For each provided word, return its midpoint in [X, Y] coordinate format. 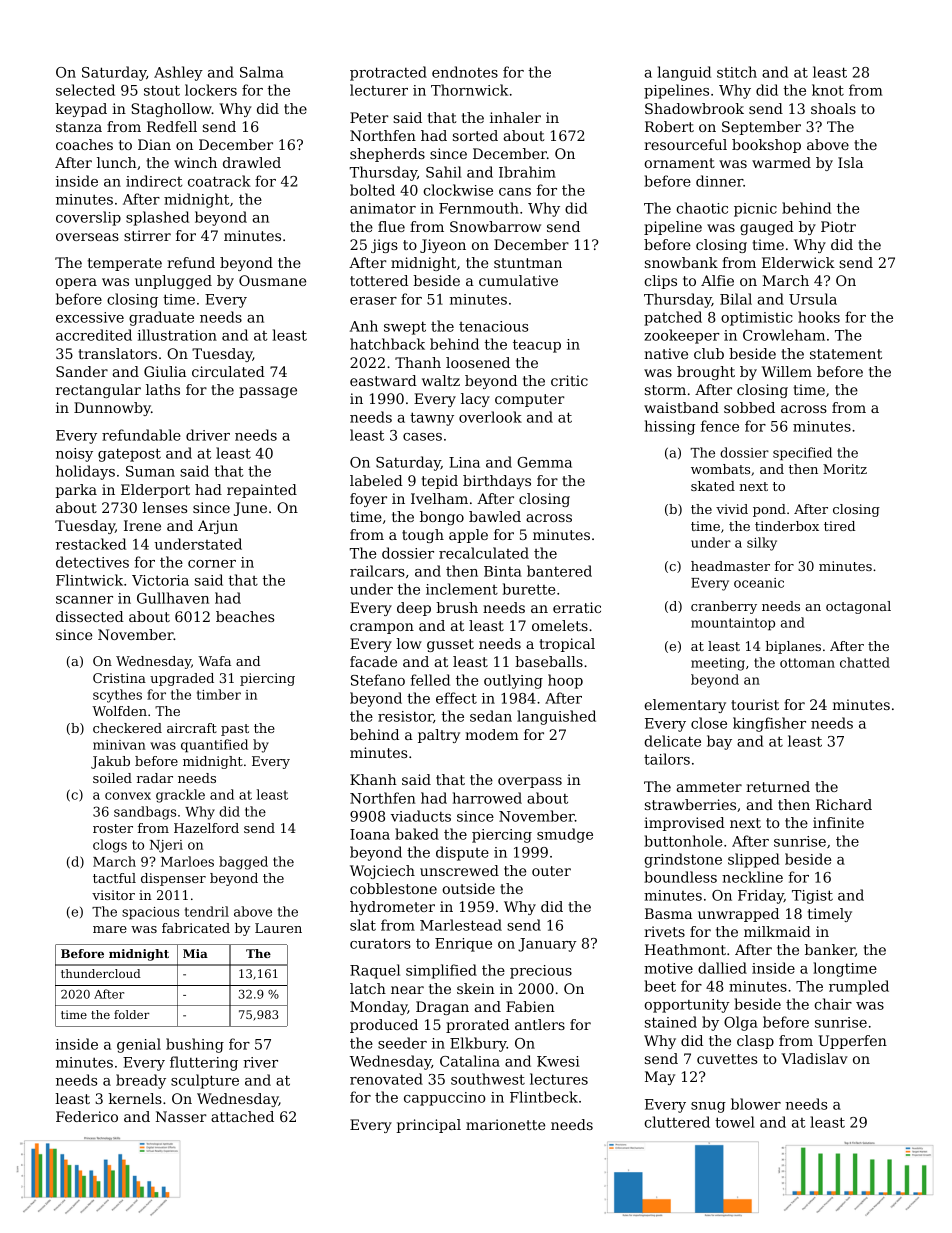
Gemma [544, 462]
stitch [737, 72]
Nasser [181, 1116]
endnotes [465, 72]
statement [846, 354]
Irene [142, 525]
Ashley [178, 73]
